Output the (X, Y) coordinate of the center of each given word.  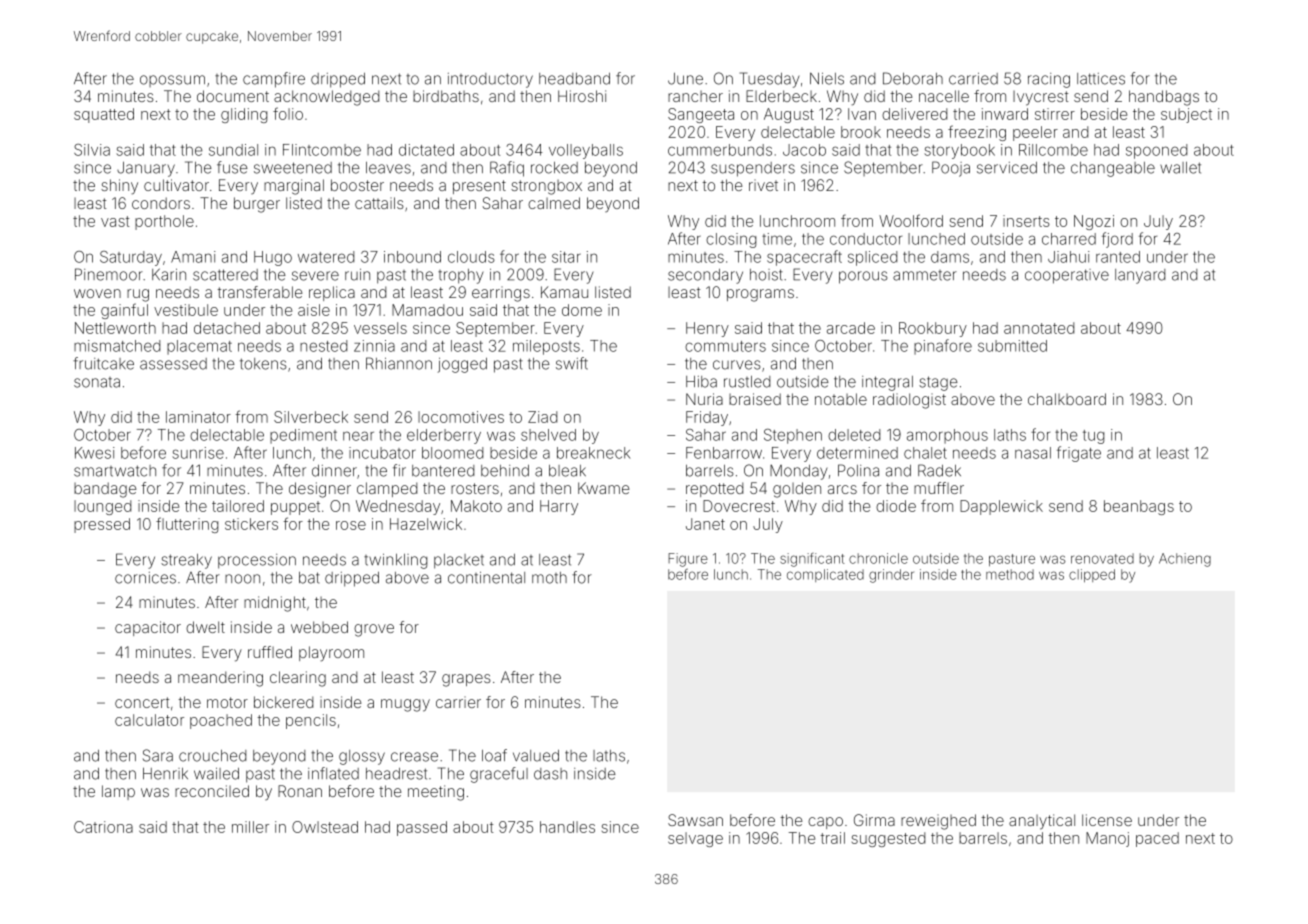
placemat (199, 347)
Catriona (103, 827)
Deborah (913, 78)
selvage (695, 839)
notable (841, 399)
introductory (490, 80)
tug (1093, 437)
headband (574, 79)
